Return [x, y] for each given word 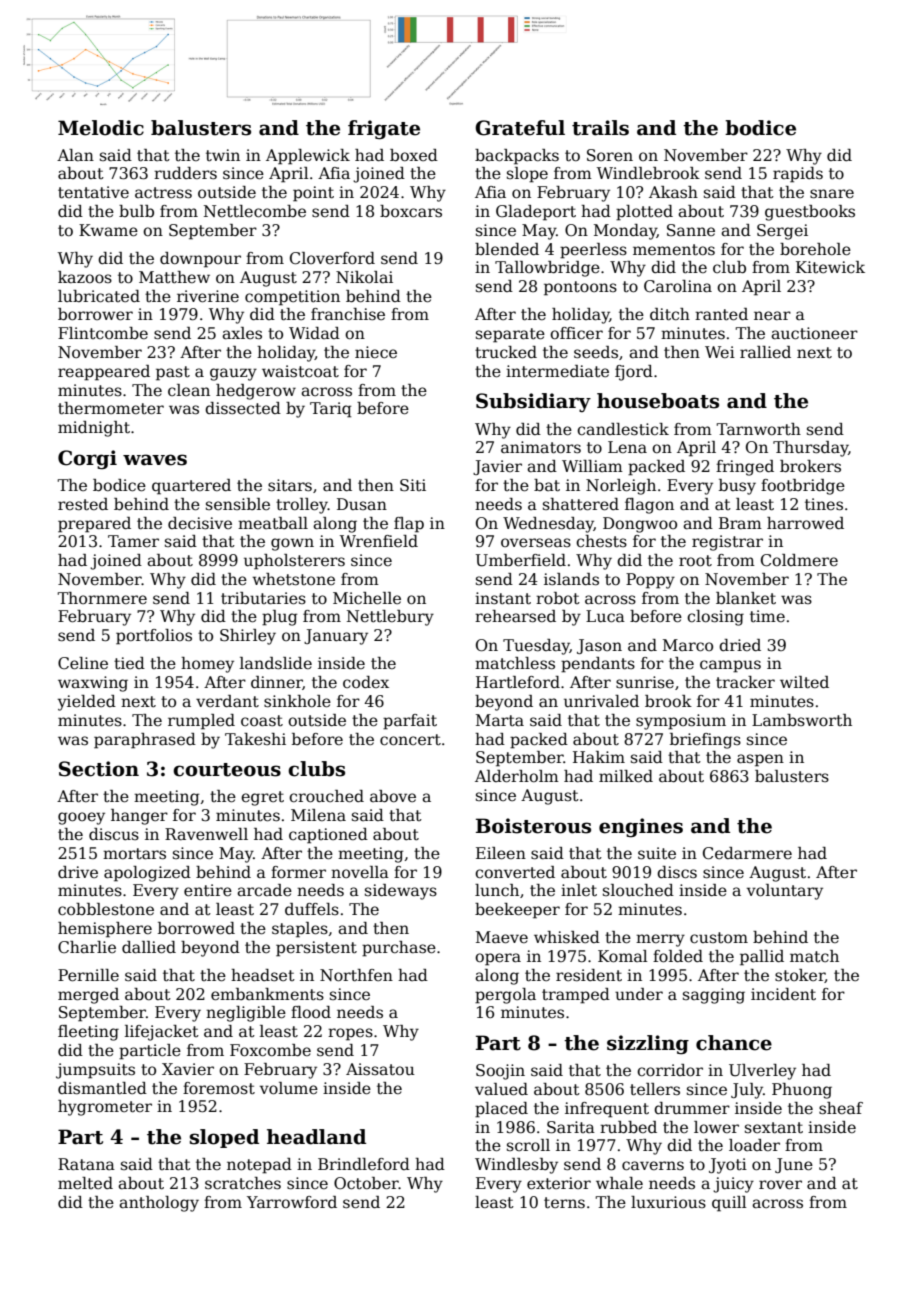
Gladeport [536, 213]
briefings [705, 741]
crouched [326, 796]
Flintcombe [103, 333]
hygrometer [105, 1108]
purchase [399, 949]
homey [207, 665]
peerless [593, 251]
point [313, 194]
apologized [147, 874]
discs [677, 872]
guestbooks [810, 213]
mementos [674, 250]
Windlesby [516, 1166]
